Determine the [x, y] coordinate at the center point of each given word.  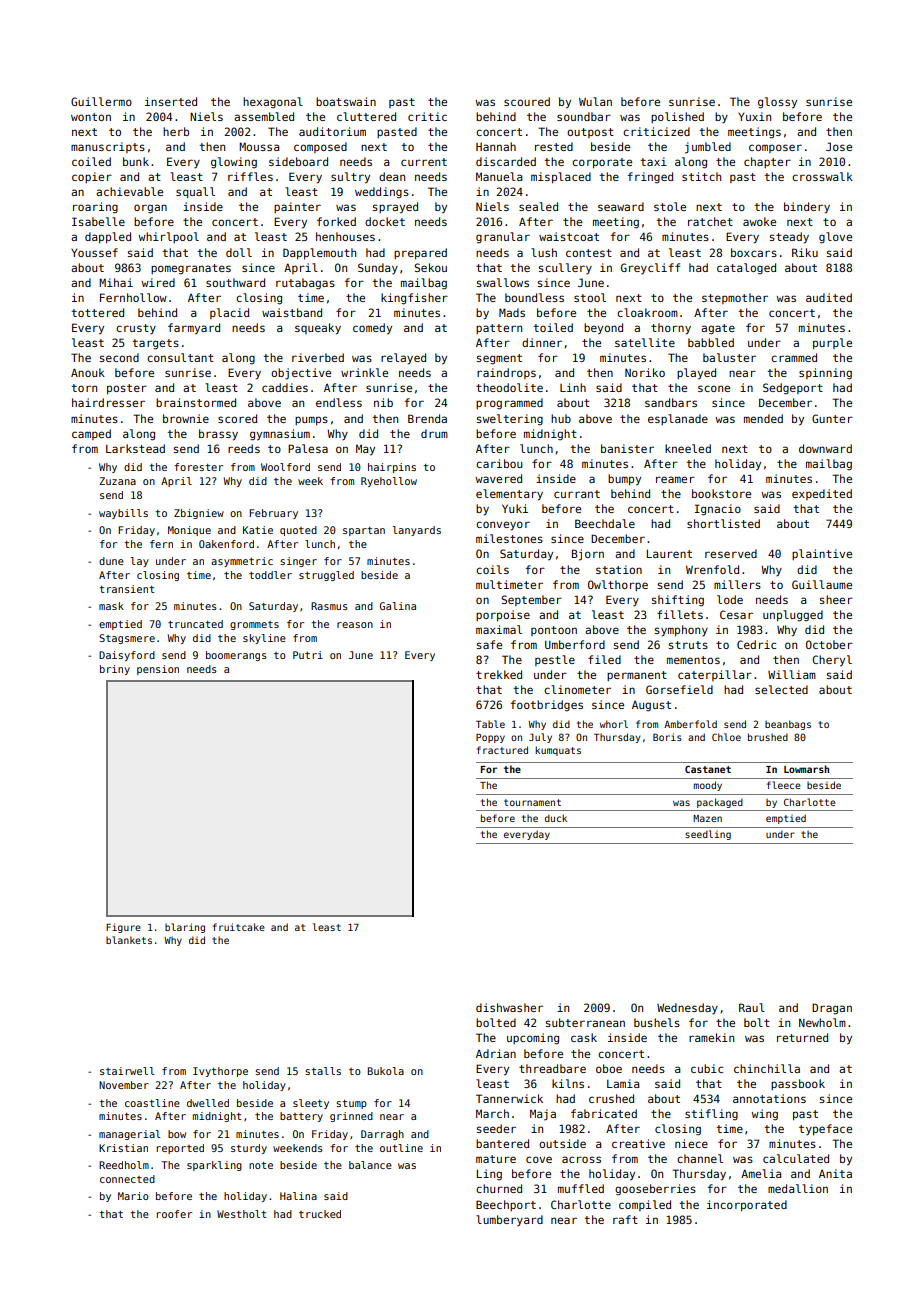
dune [111, 561]
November [124, 1085]
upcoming [533, 1039]
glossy [777, 103]
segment [499, 359]
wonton [91, 117]
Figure [123, 928]
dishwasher [509, 1007]
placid [229, 313]
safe [489, 644]
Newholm [822, 1022]
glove [835, 238]
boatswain [346, 101]
